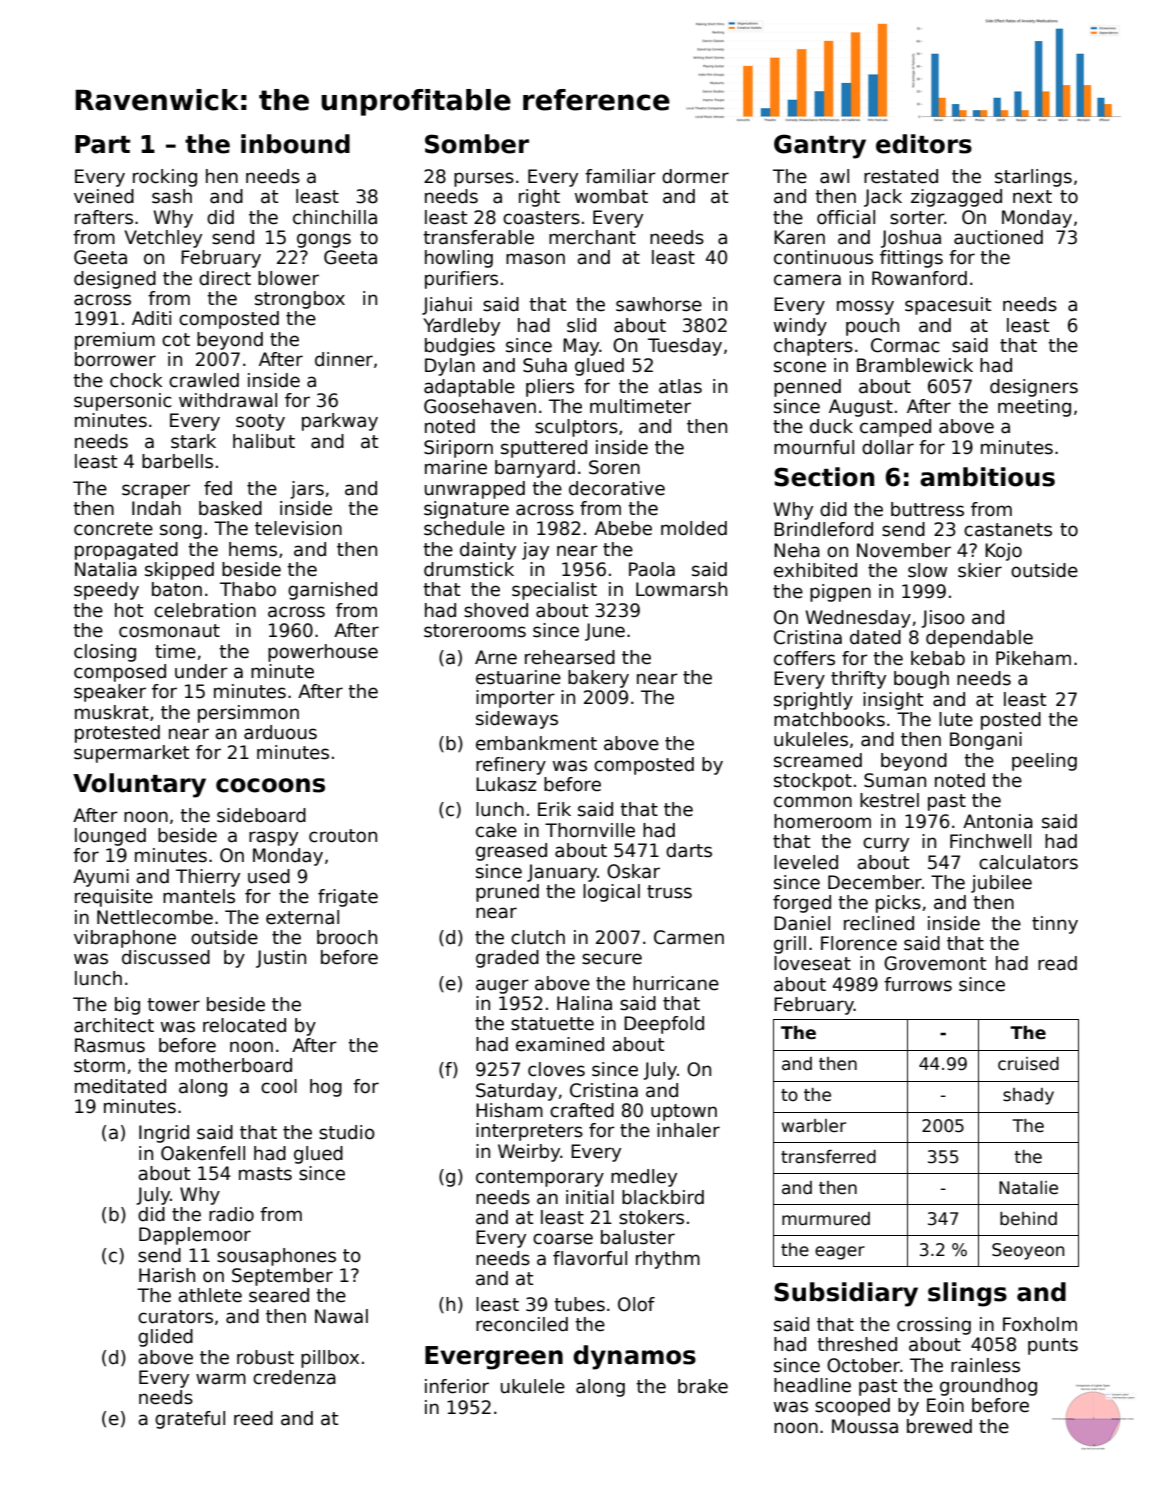 The image size is (1152, 1491). Describe the element at coordinates (253, 1418) in the screenshot. I see `reed` at that location.
